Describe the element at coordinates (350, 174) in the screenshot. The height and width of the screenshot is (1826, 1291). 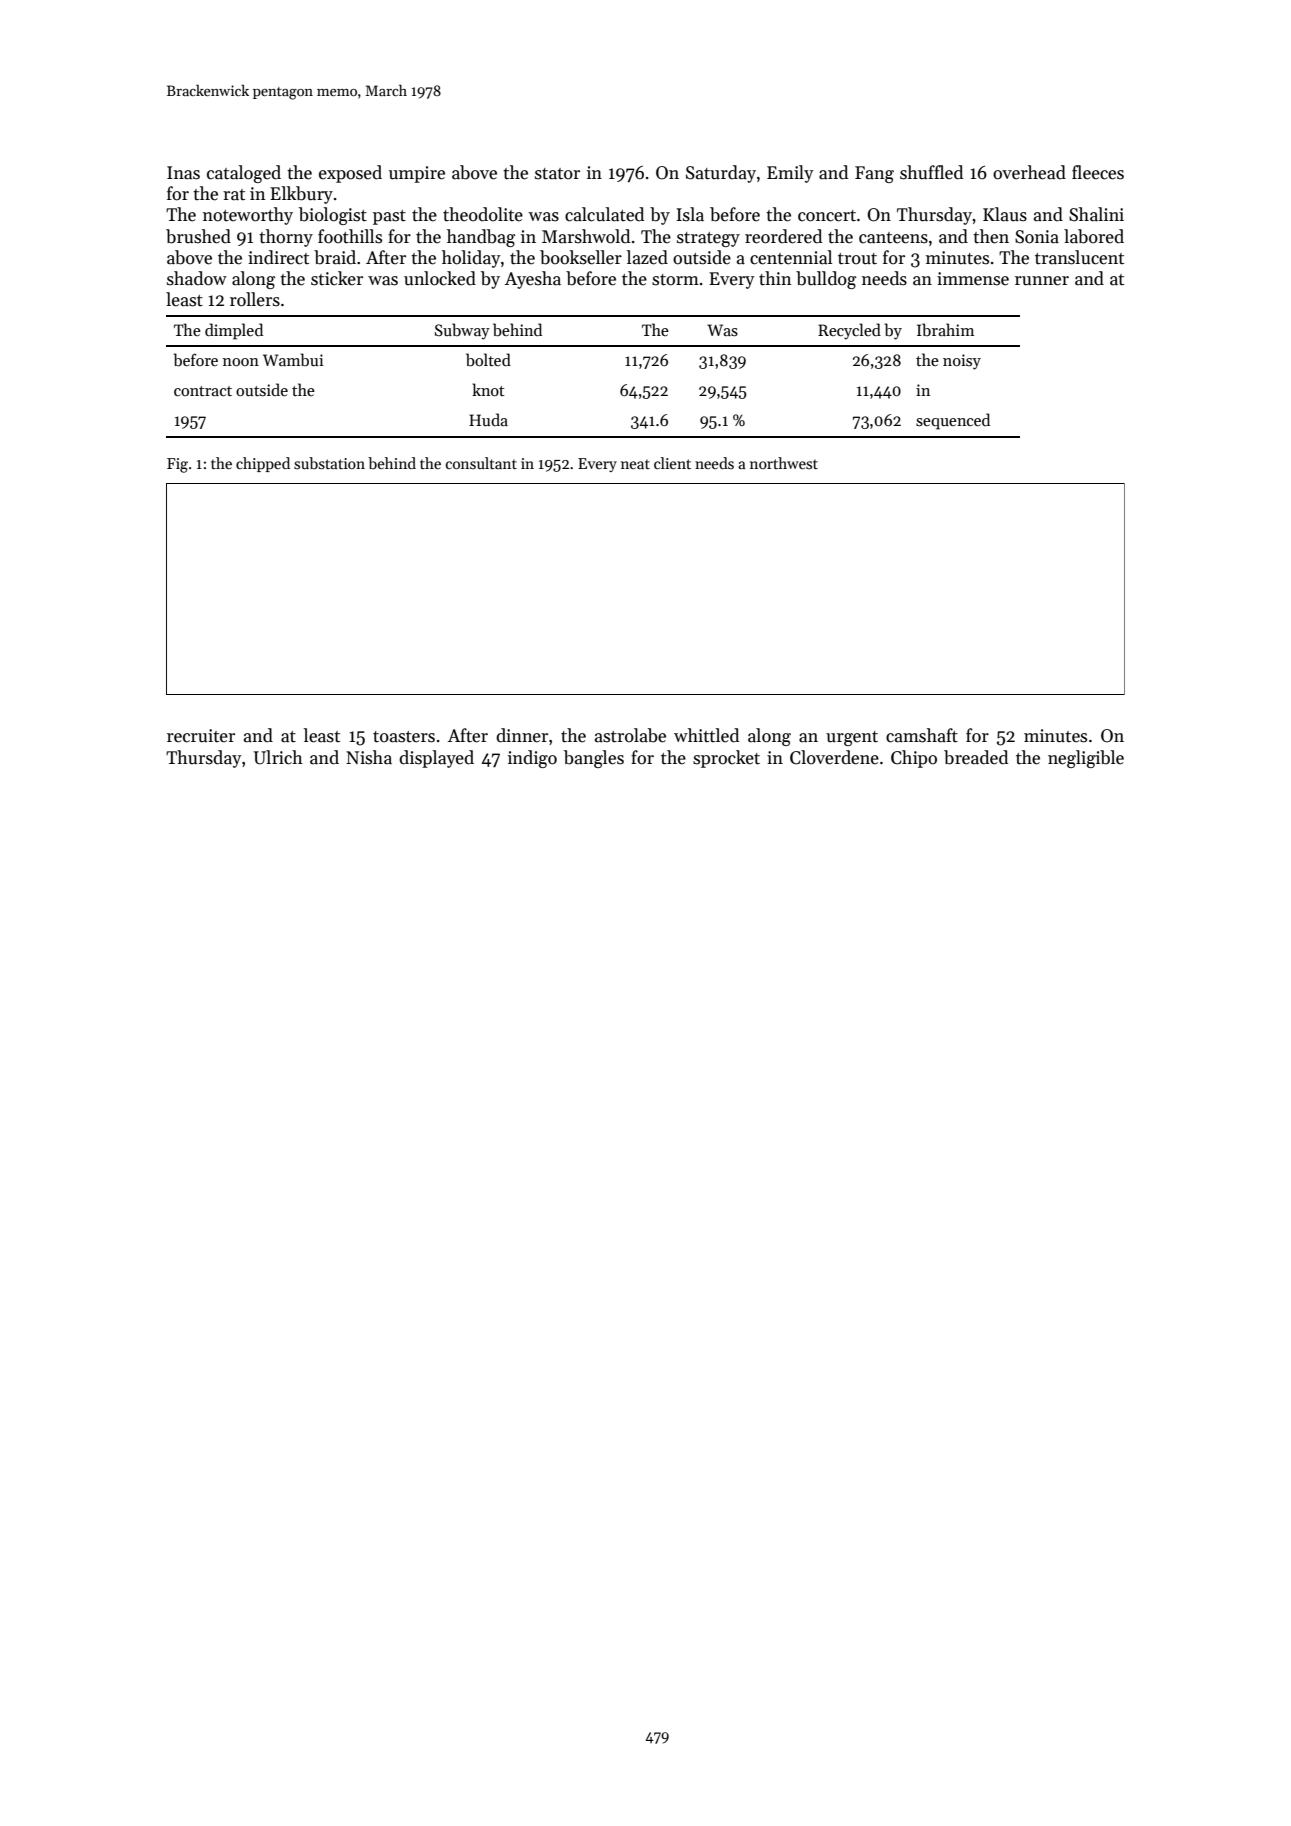
I see `exposed` at that location.
